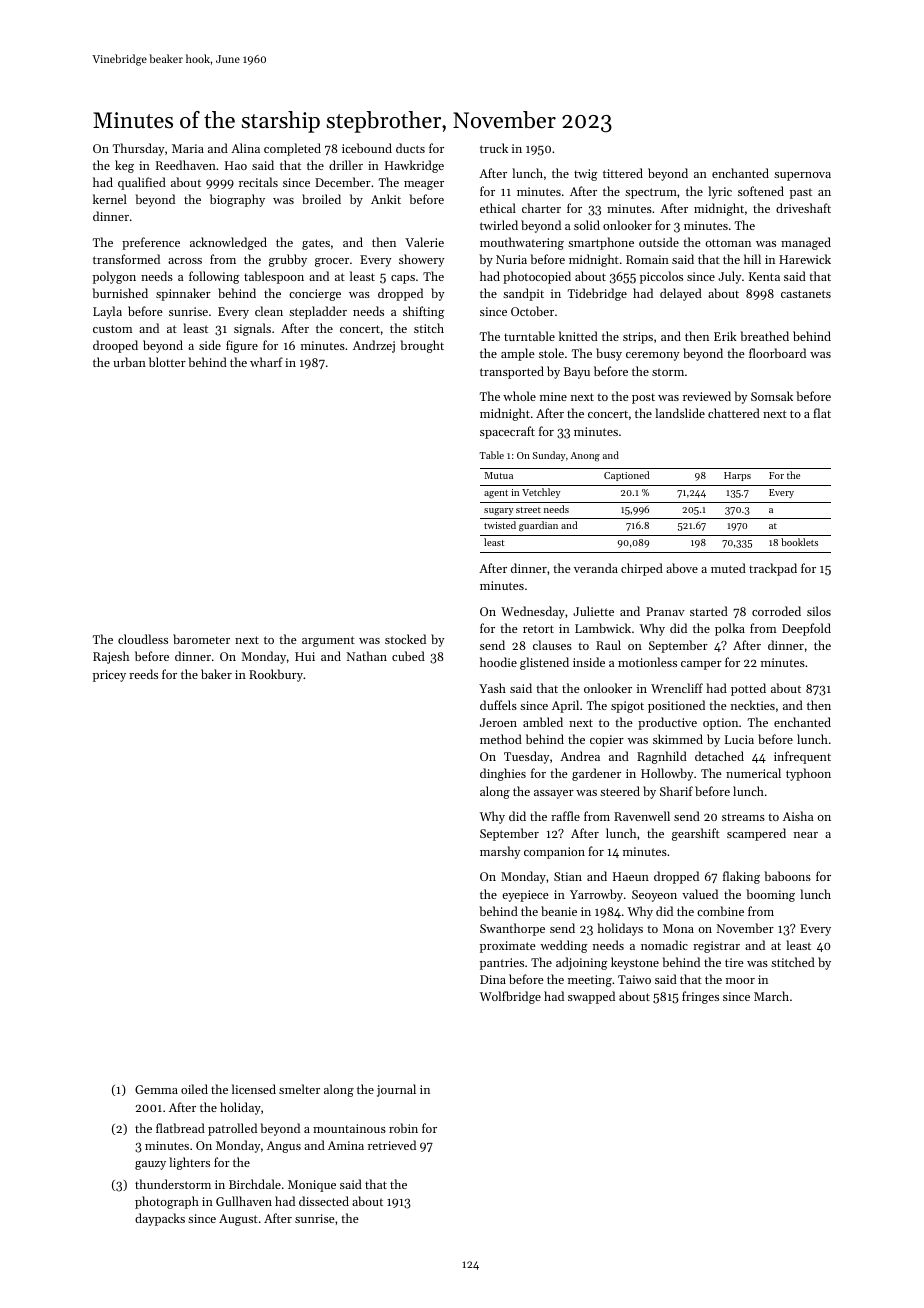  I want to click on Thursday, so click(138, 149).
